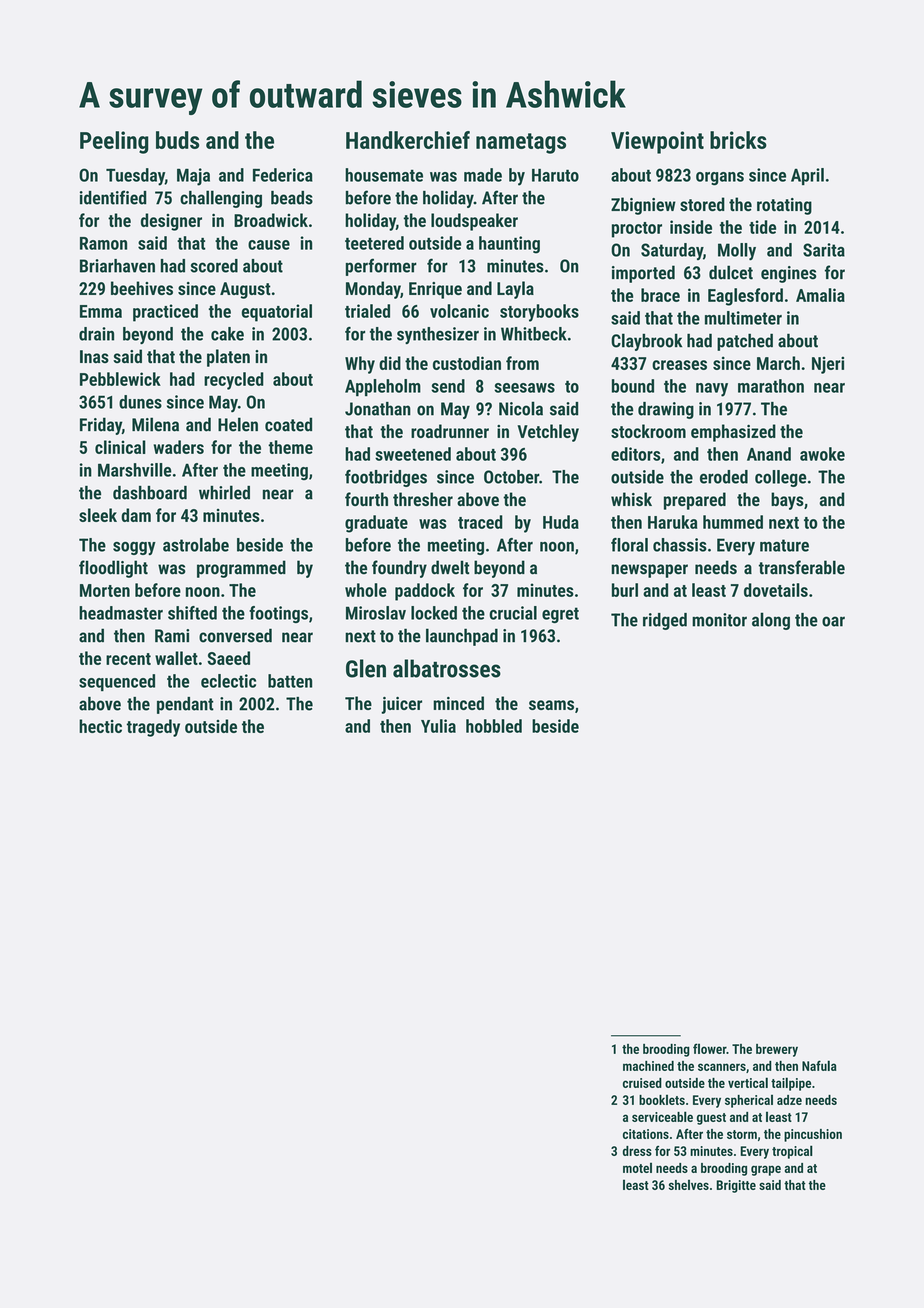 The height and width of the screenshot is (1308, 924). Describe the element at coordinates (771, 621) in the screenshot. I see `along` at that location.
